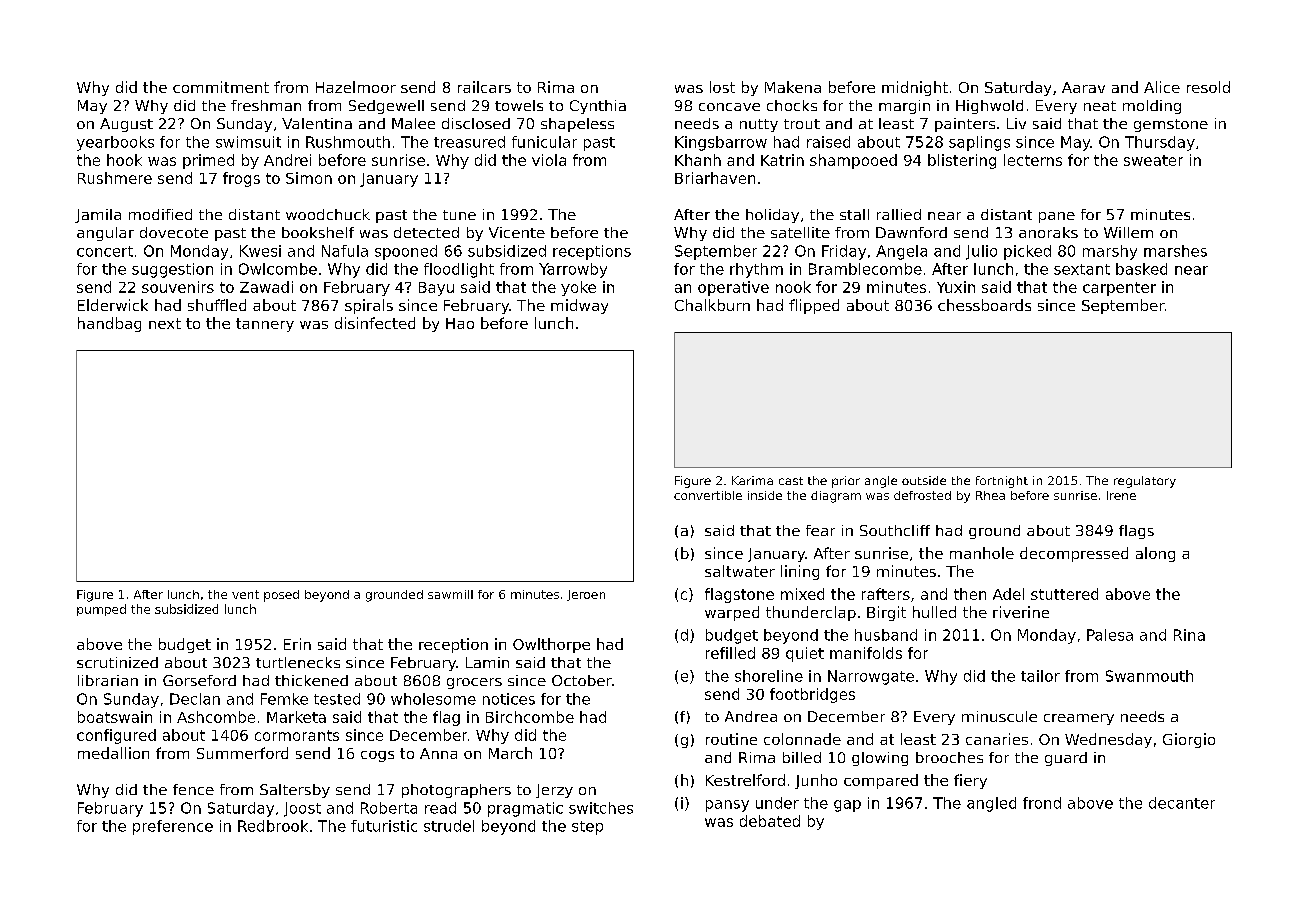  I want to click on handbag, so click(109, 324).
